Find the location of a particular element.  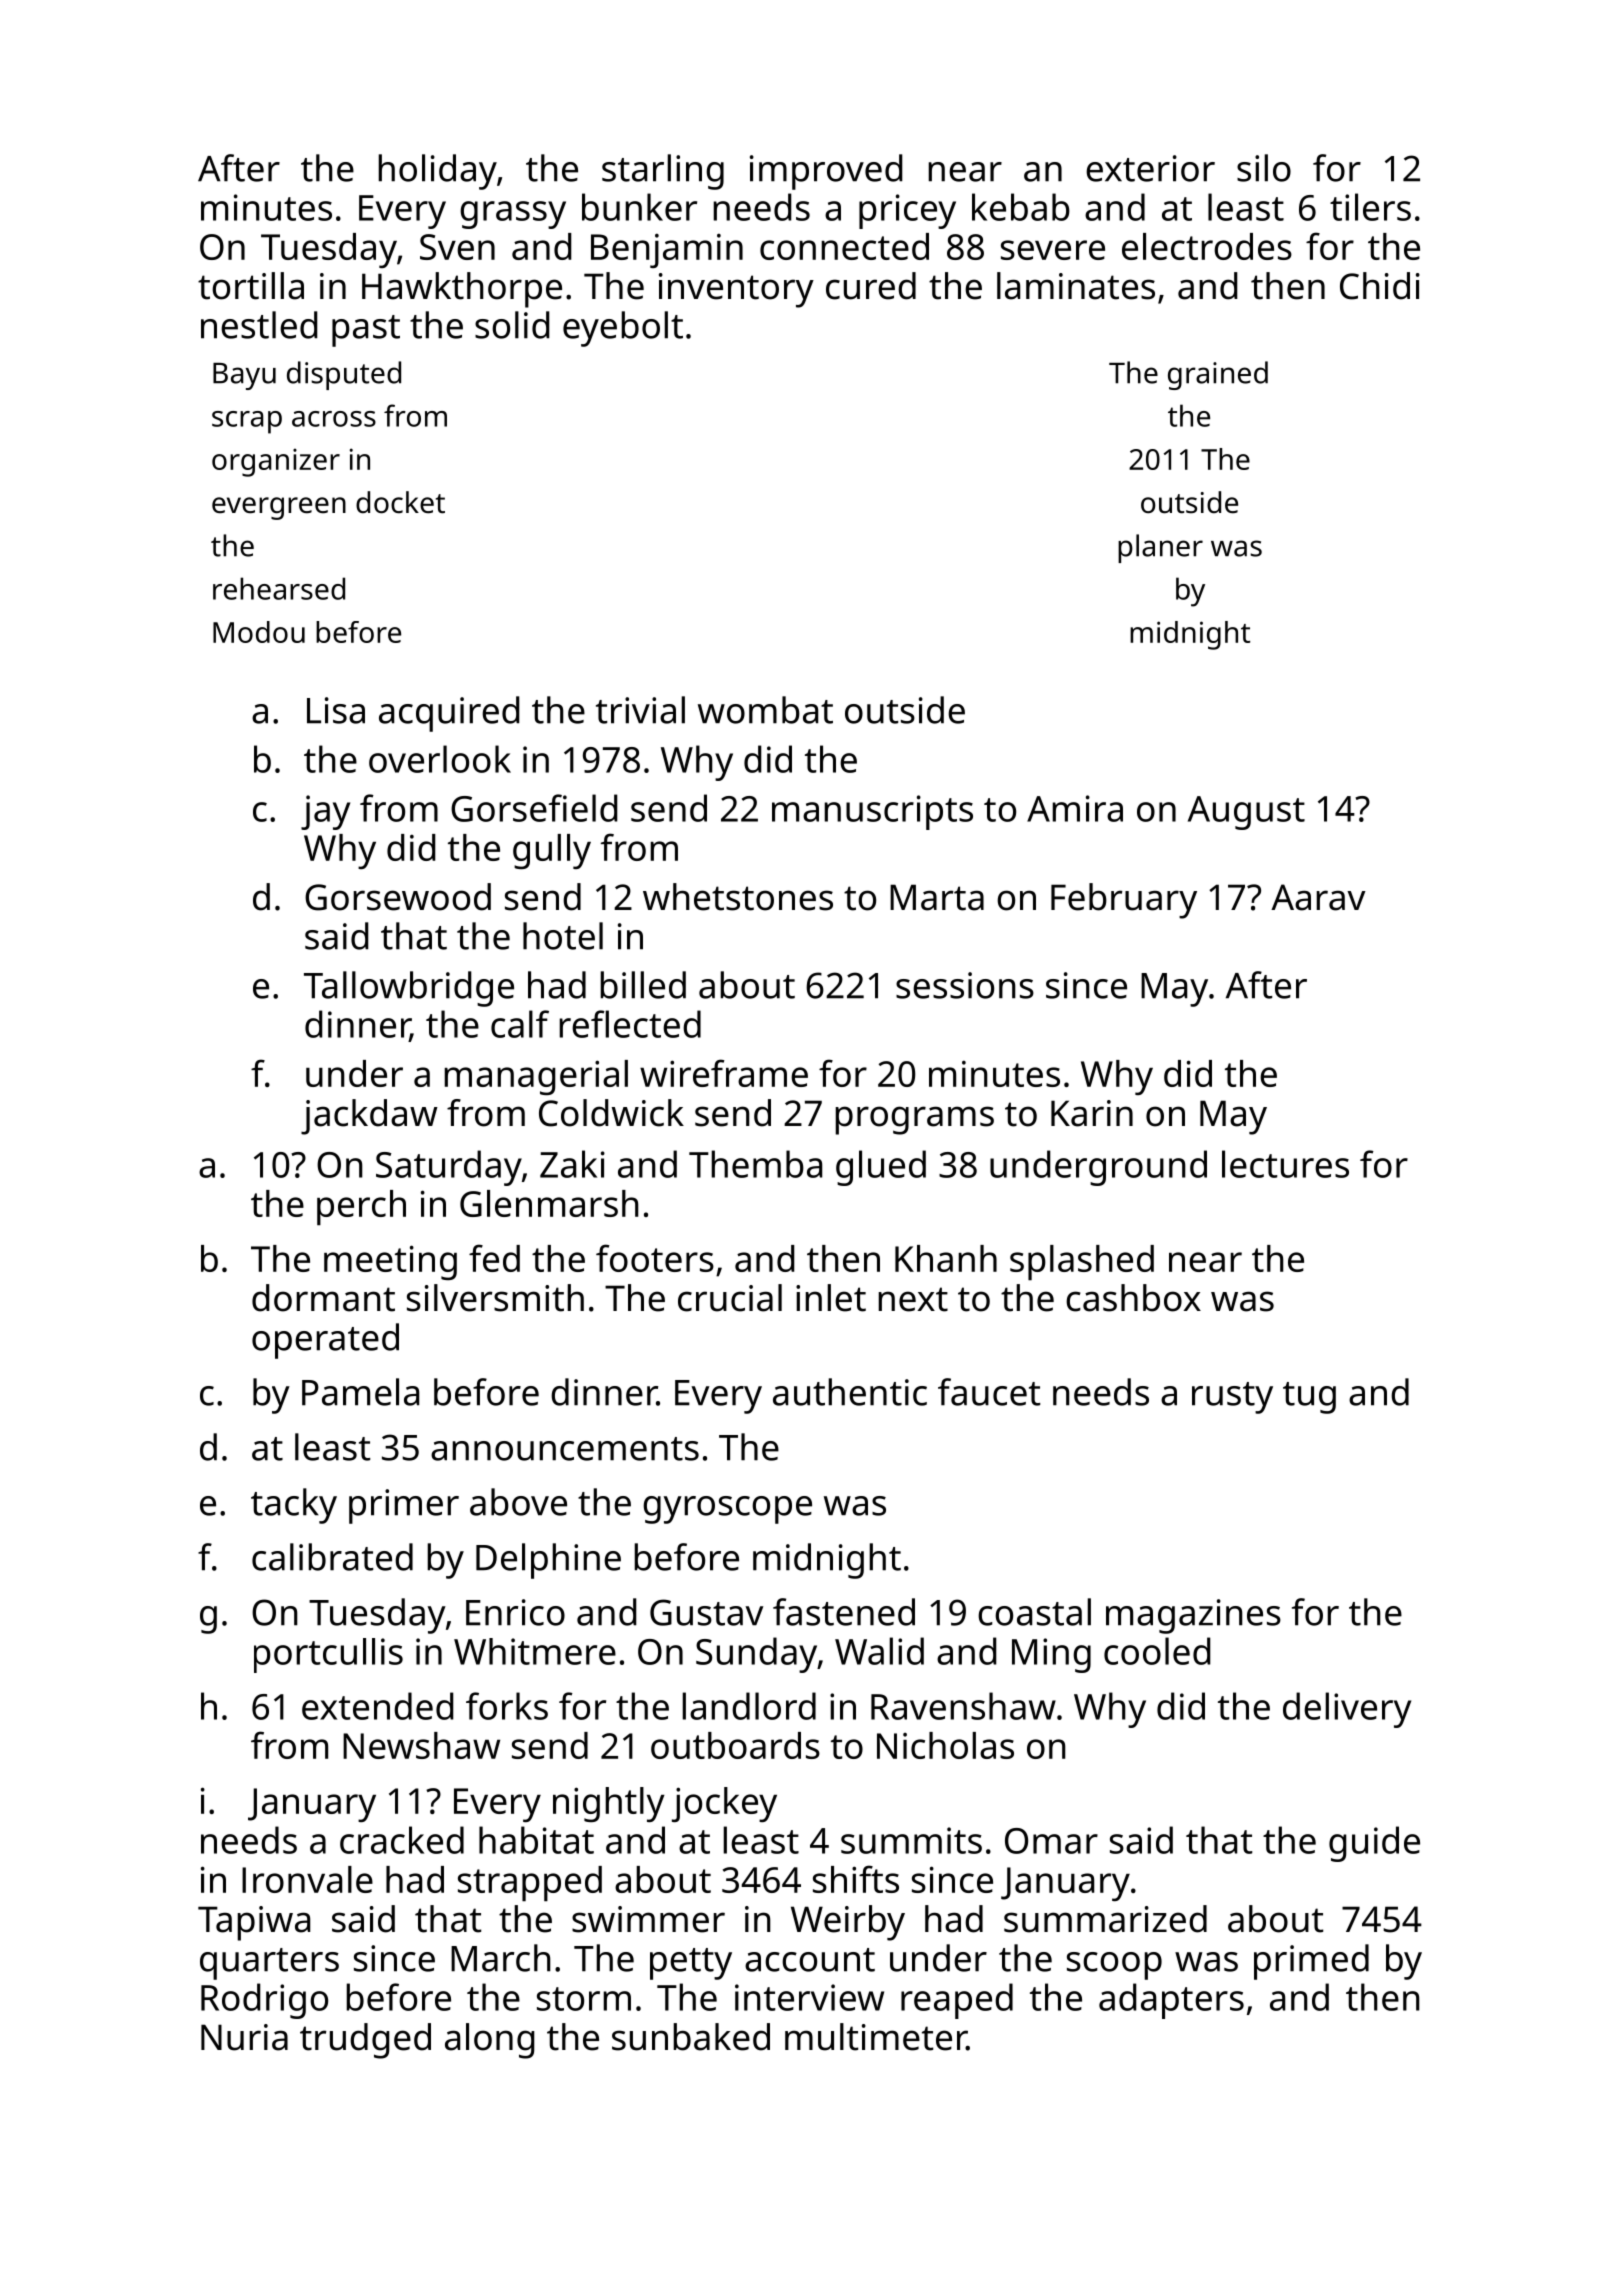

March is located at coordinates (501, 1958).
